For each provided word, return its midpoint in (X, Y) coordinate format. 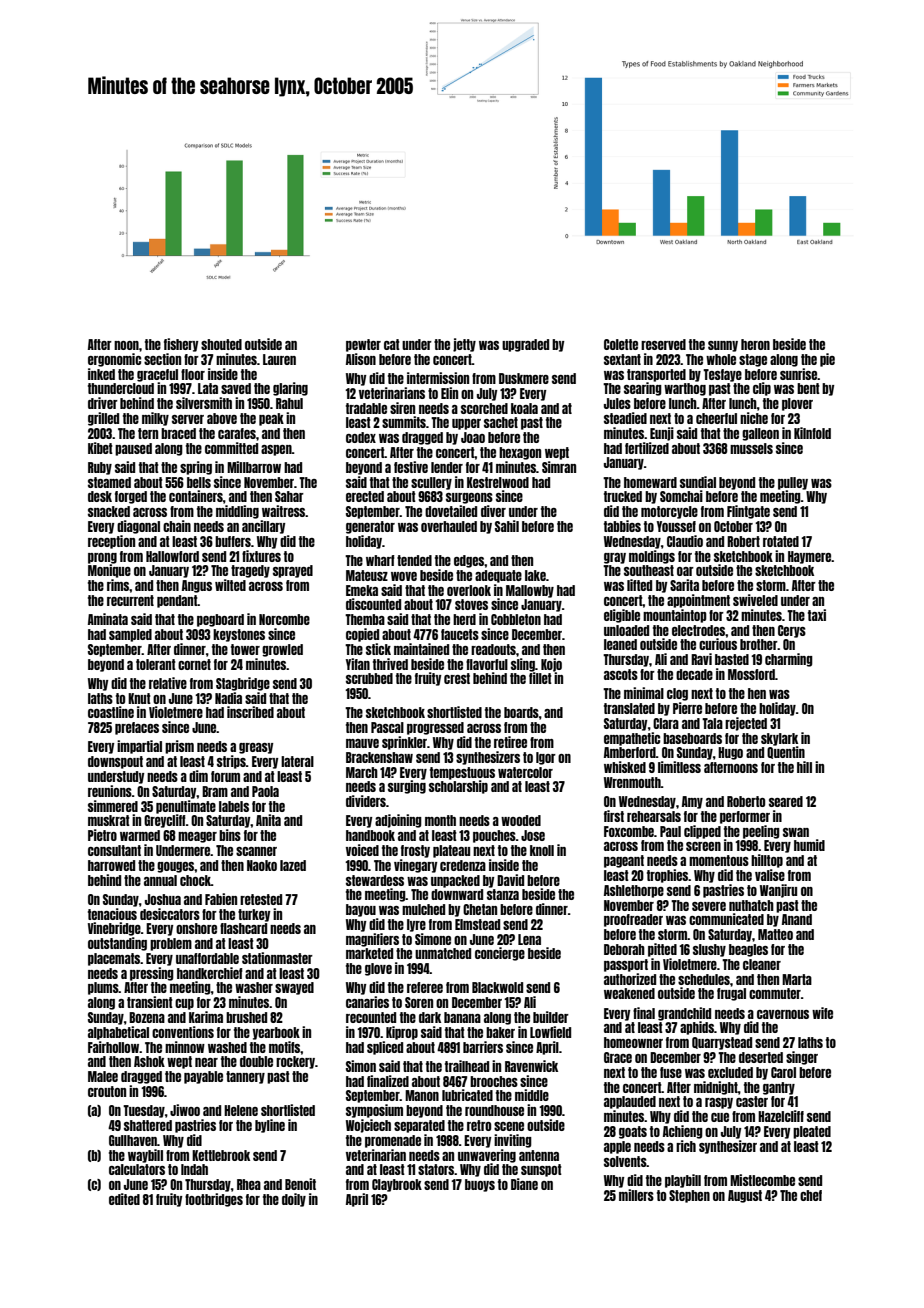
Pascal (387, 727)
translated (629, 708)
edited (124, 1199)
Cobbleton (516, 619)
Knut (139, 698)
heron (755, 344)
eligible (622, 616)
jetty (464, 345)
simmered (113, 806)
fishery (181, 345)
